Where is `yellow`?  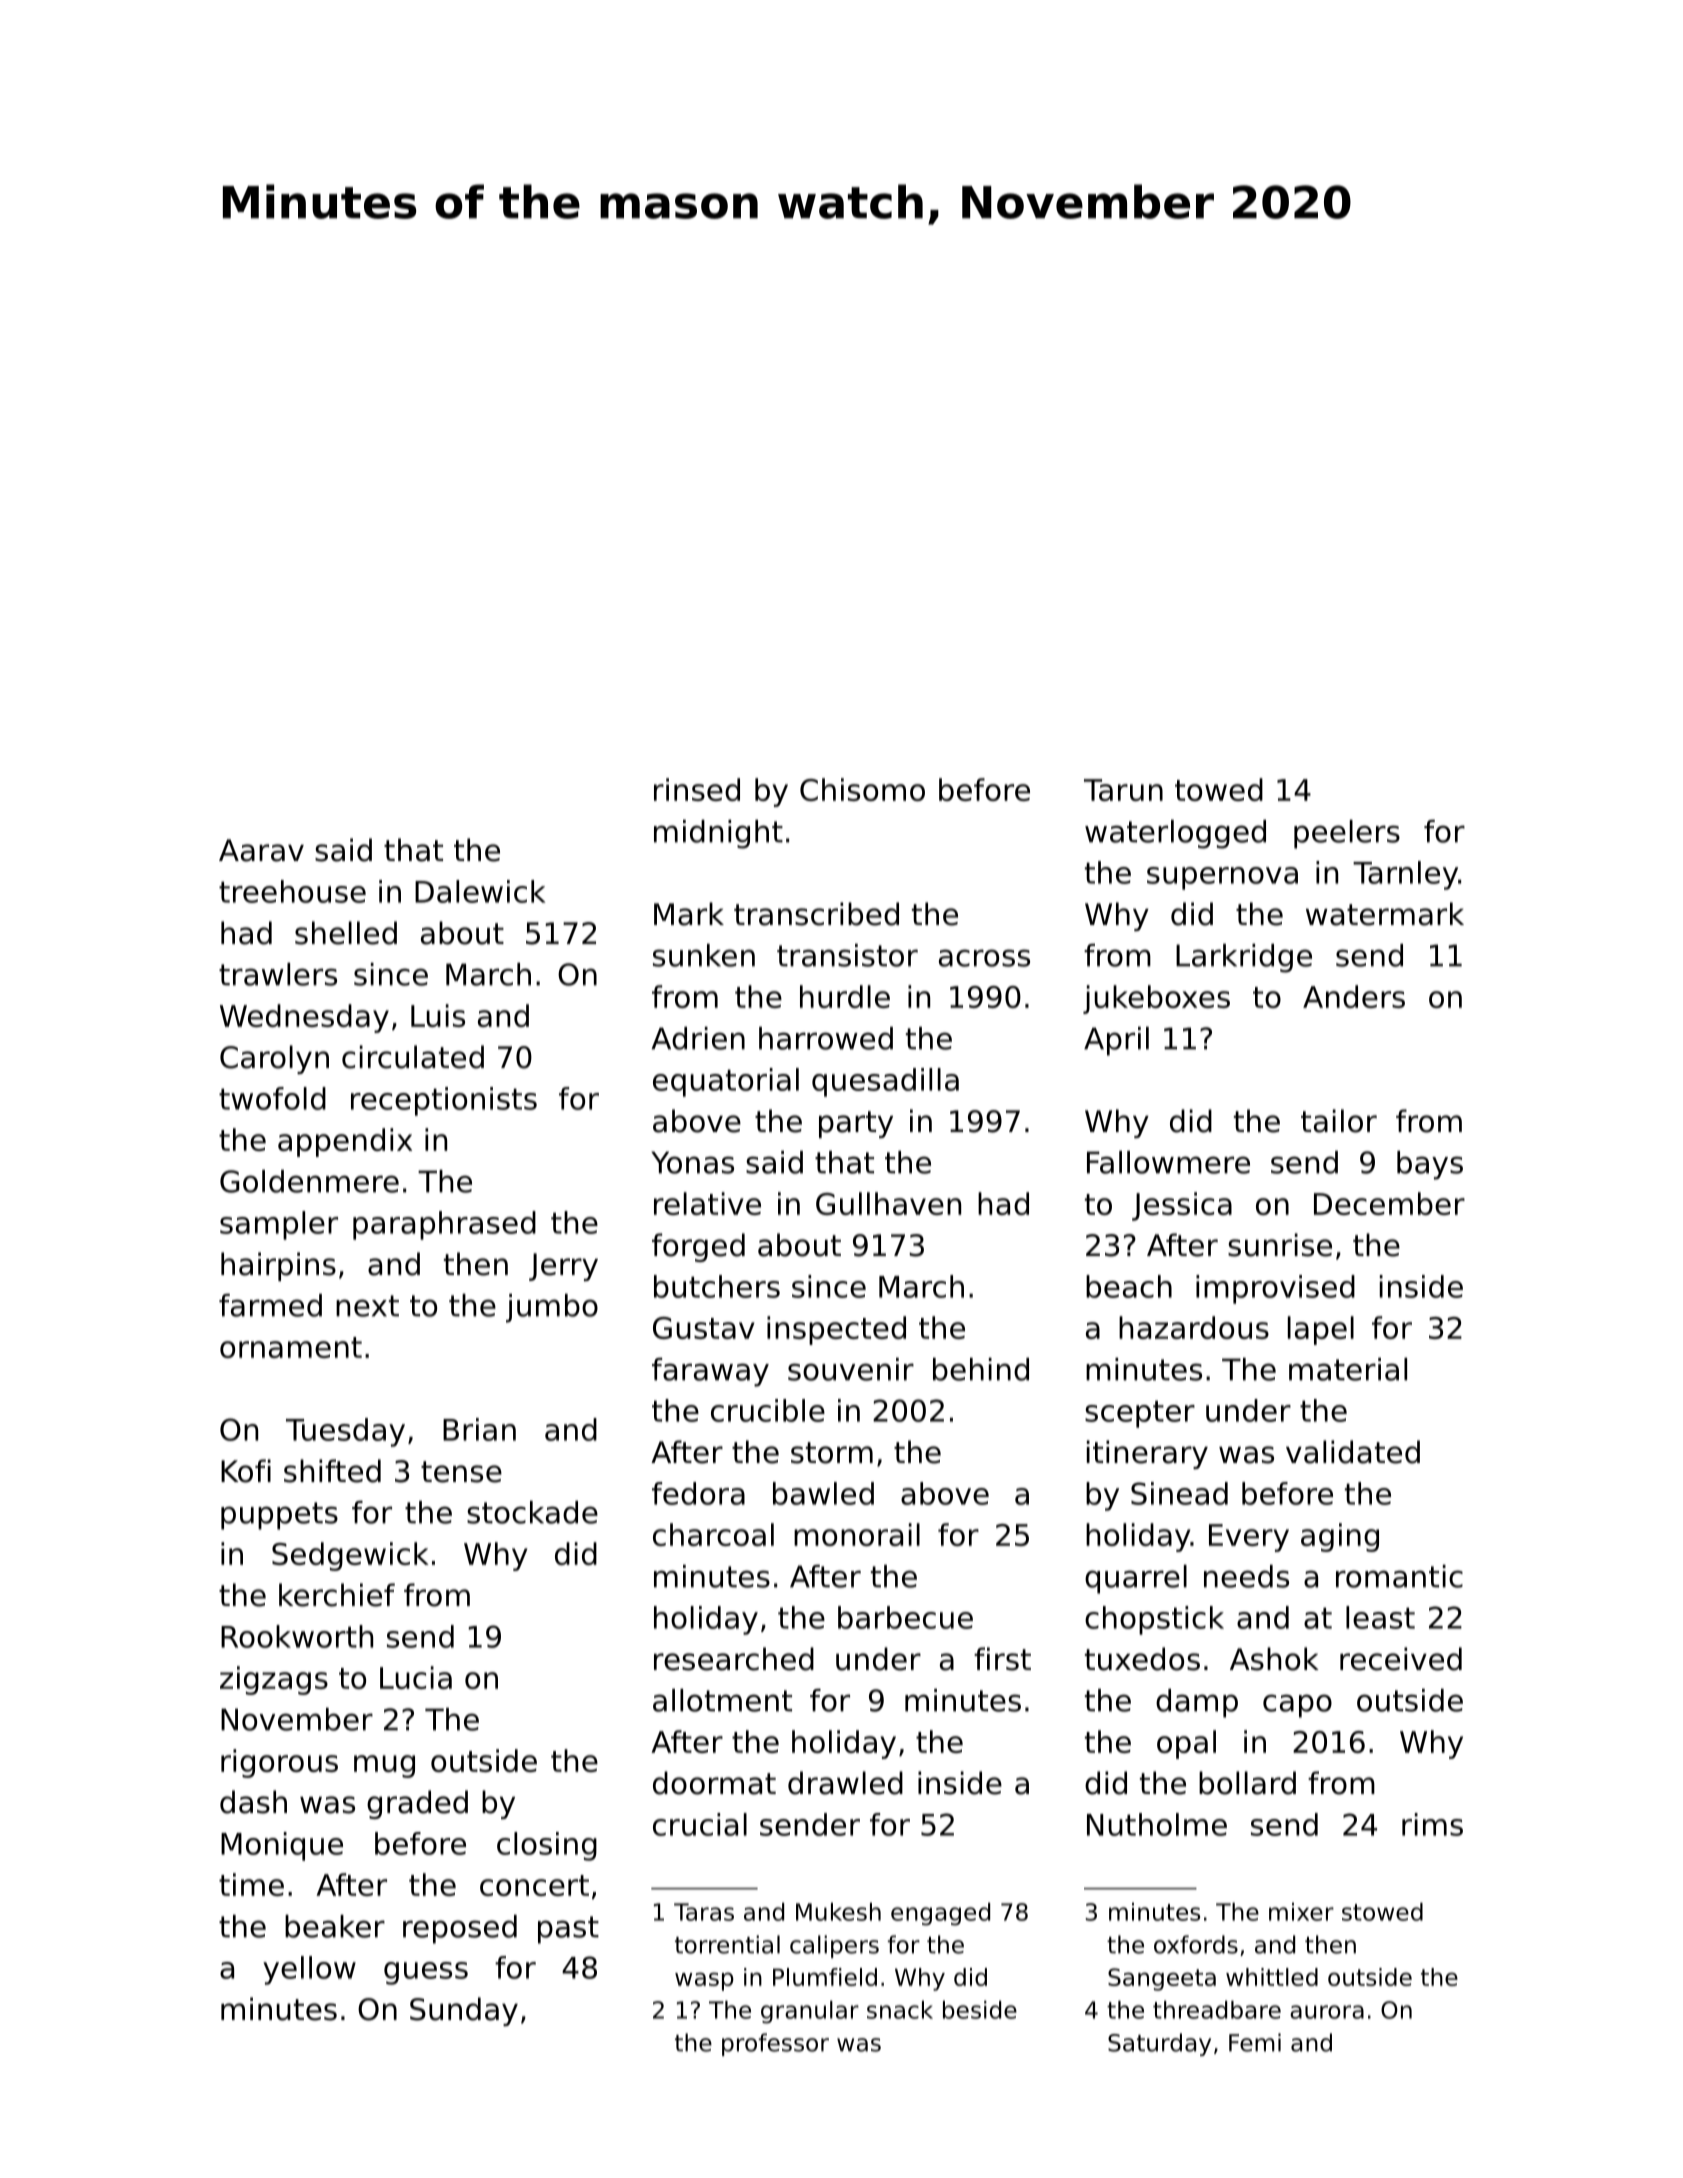
yellow is located at coordinates (309, 1970).
